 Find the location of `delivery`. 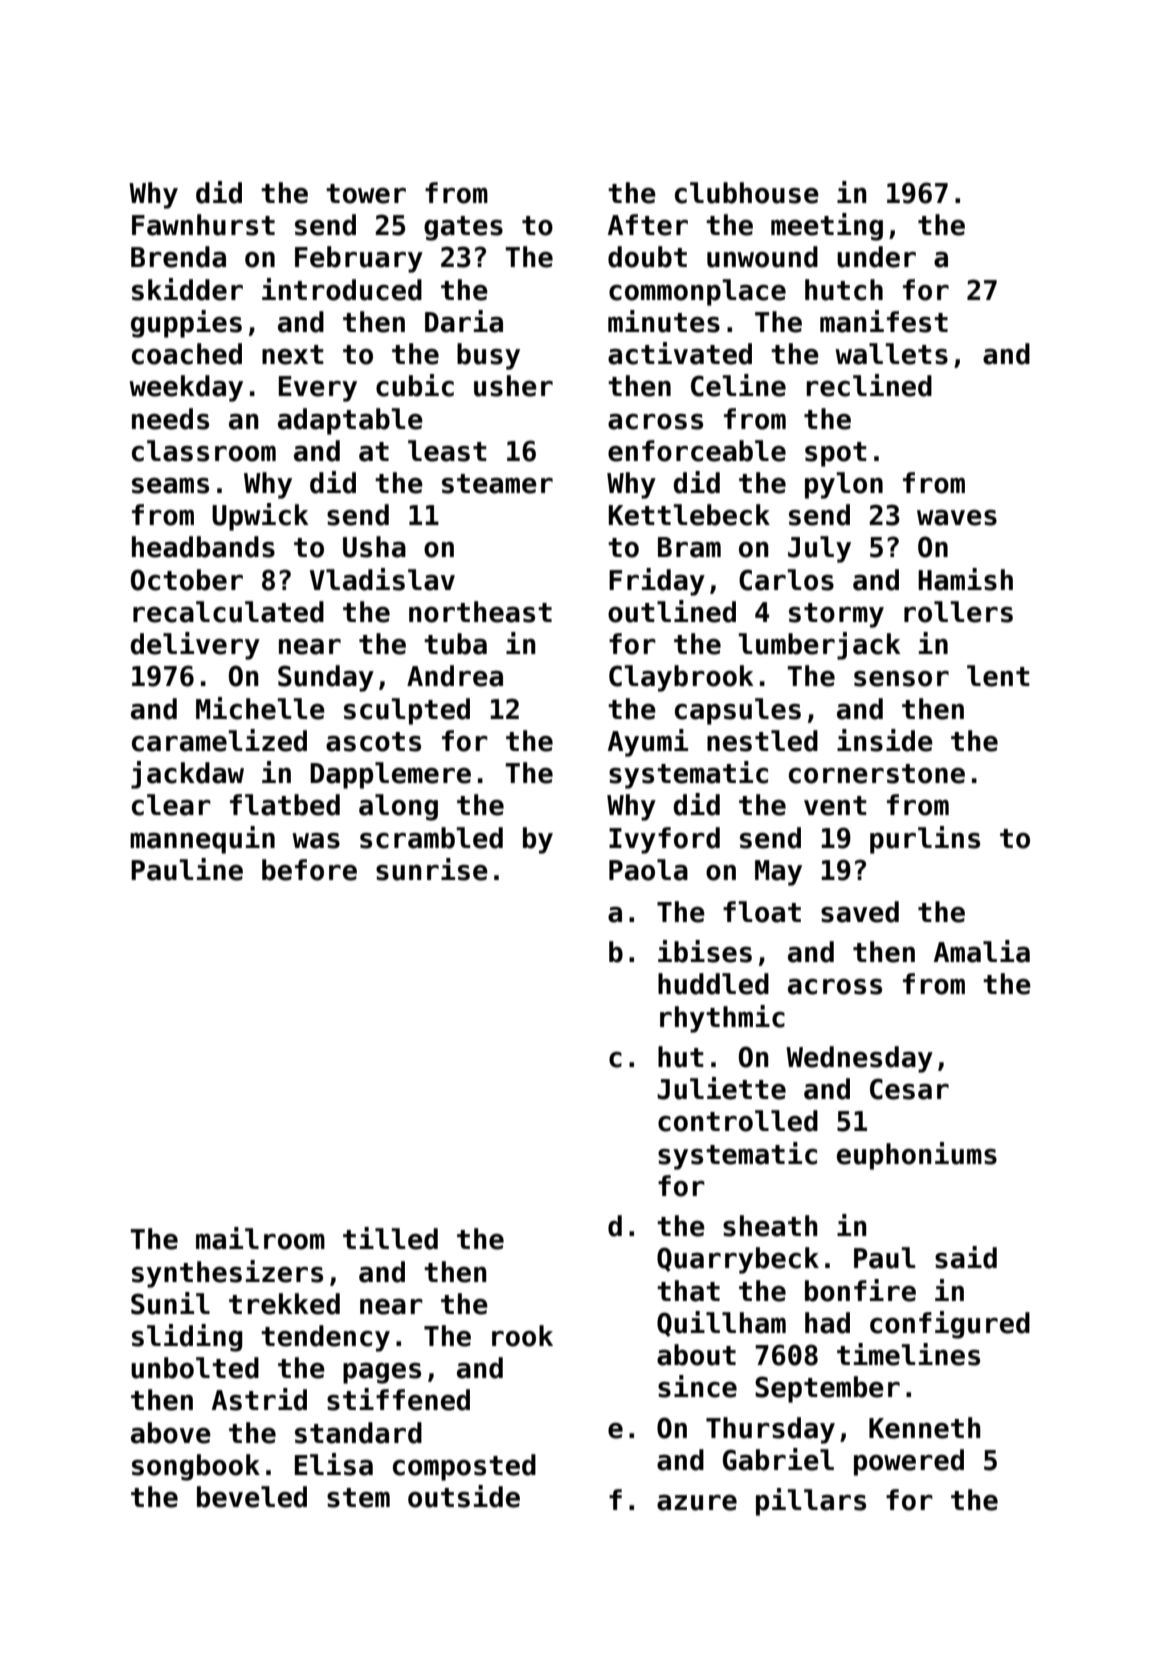

delivery is located at coordinates (195, 646).
